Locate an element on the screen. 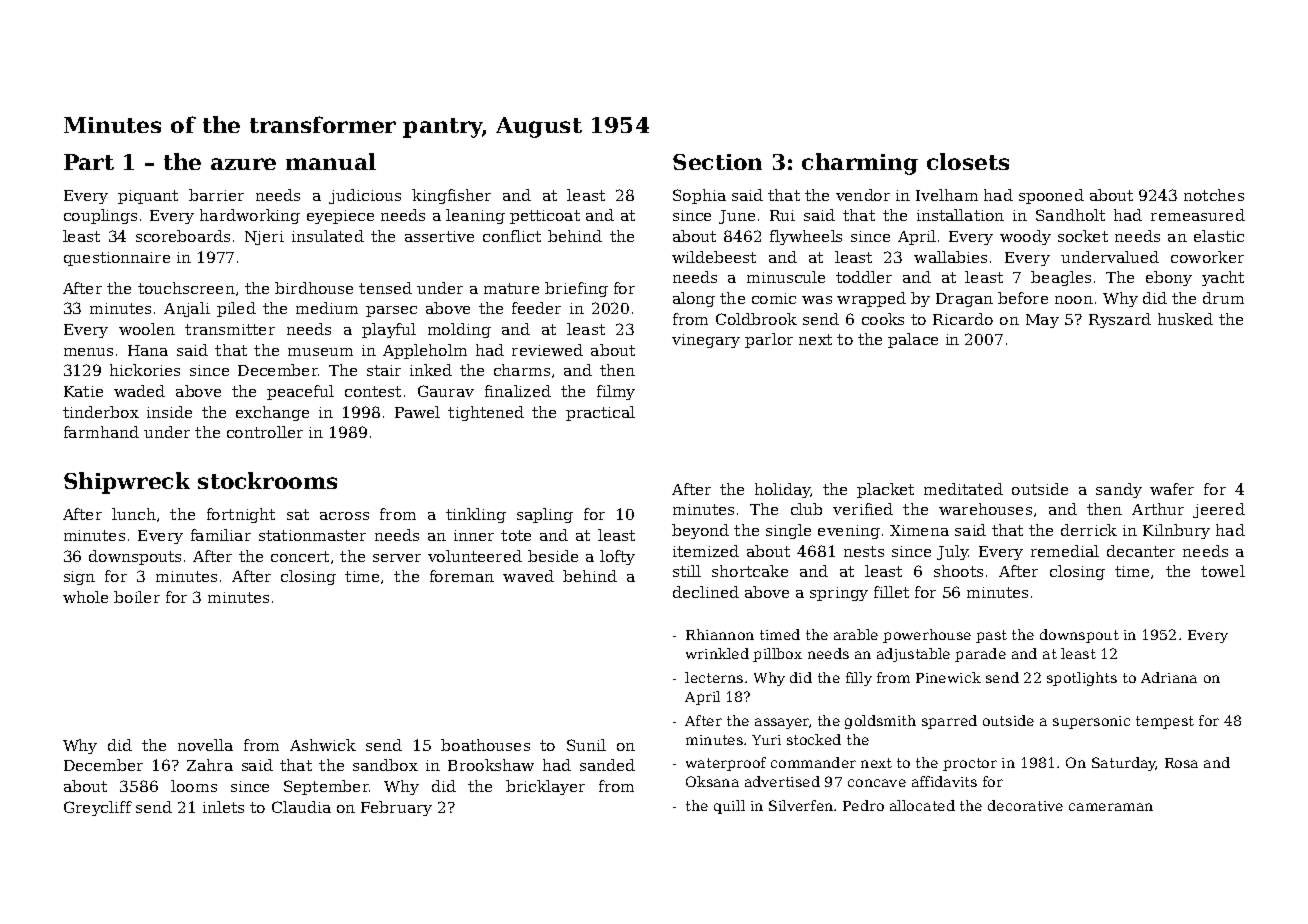 The height and width of the screenshot is (924, 1308). familiar is located at coordinates (221, 535).
